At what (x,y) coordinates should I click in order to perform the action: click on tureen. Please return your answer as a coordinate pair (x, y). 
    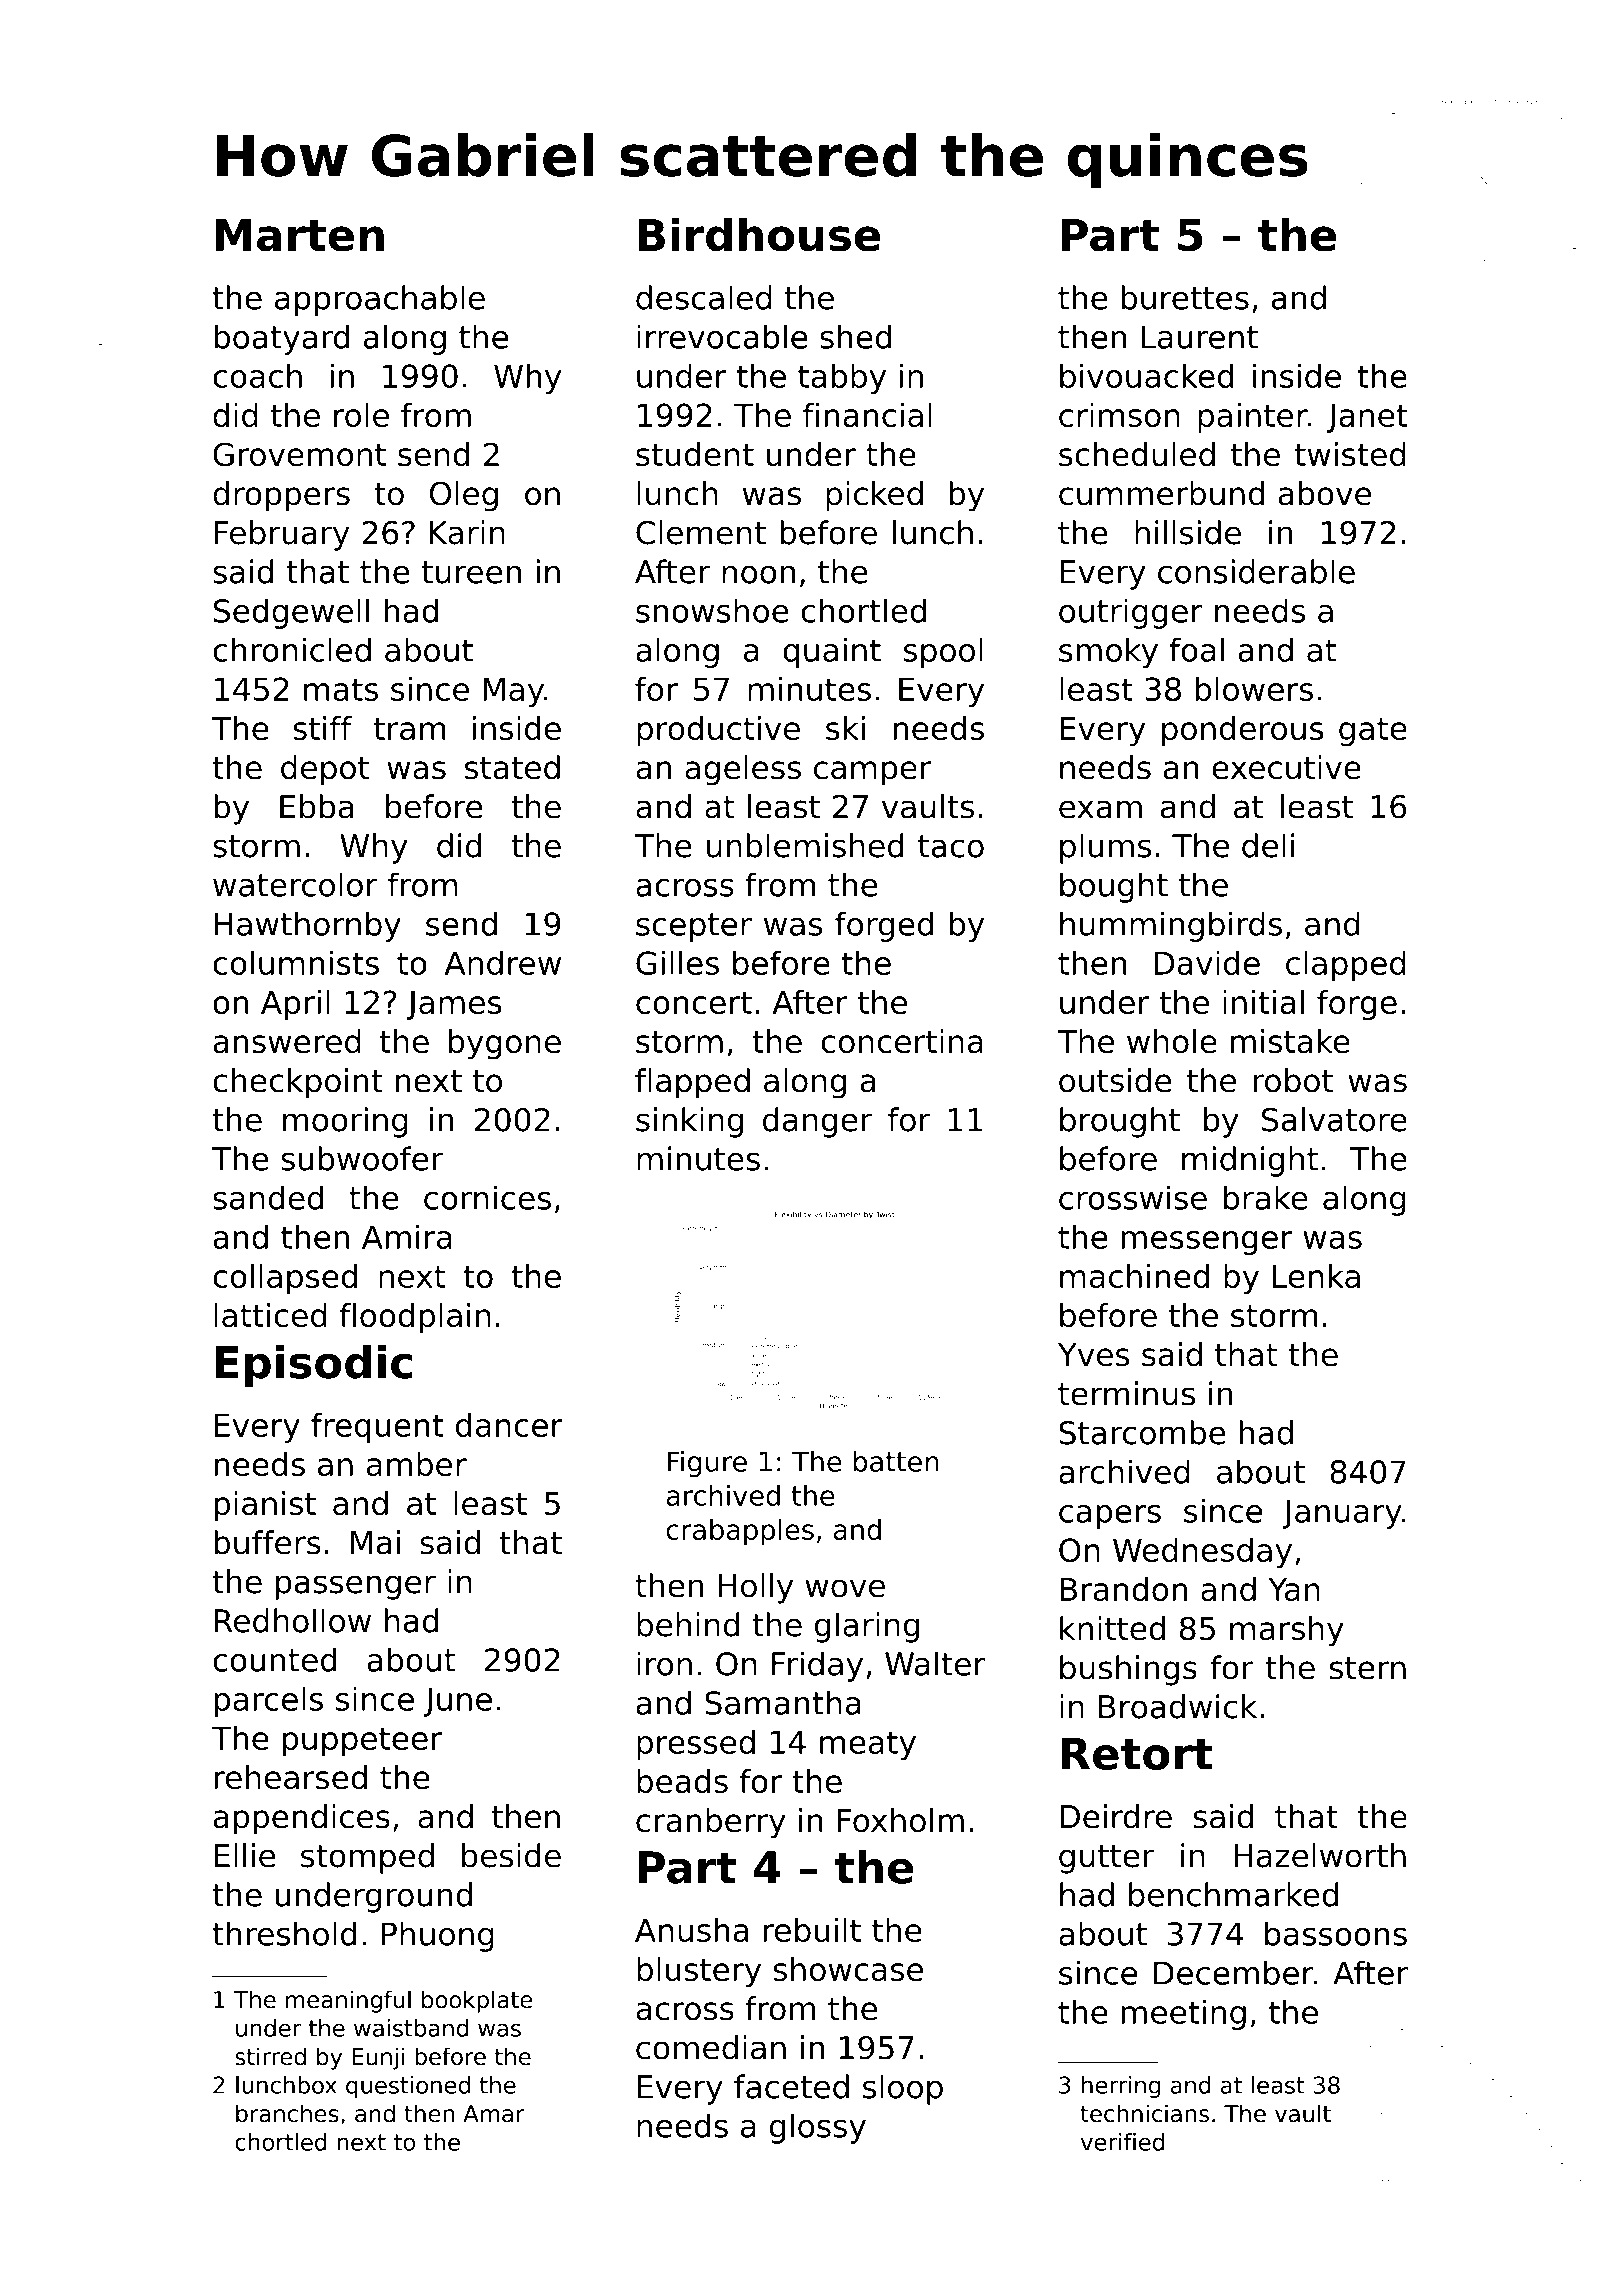
    Looking at the image, I should click on (471, 572).
